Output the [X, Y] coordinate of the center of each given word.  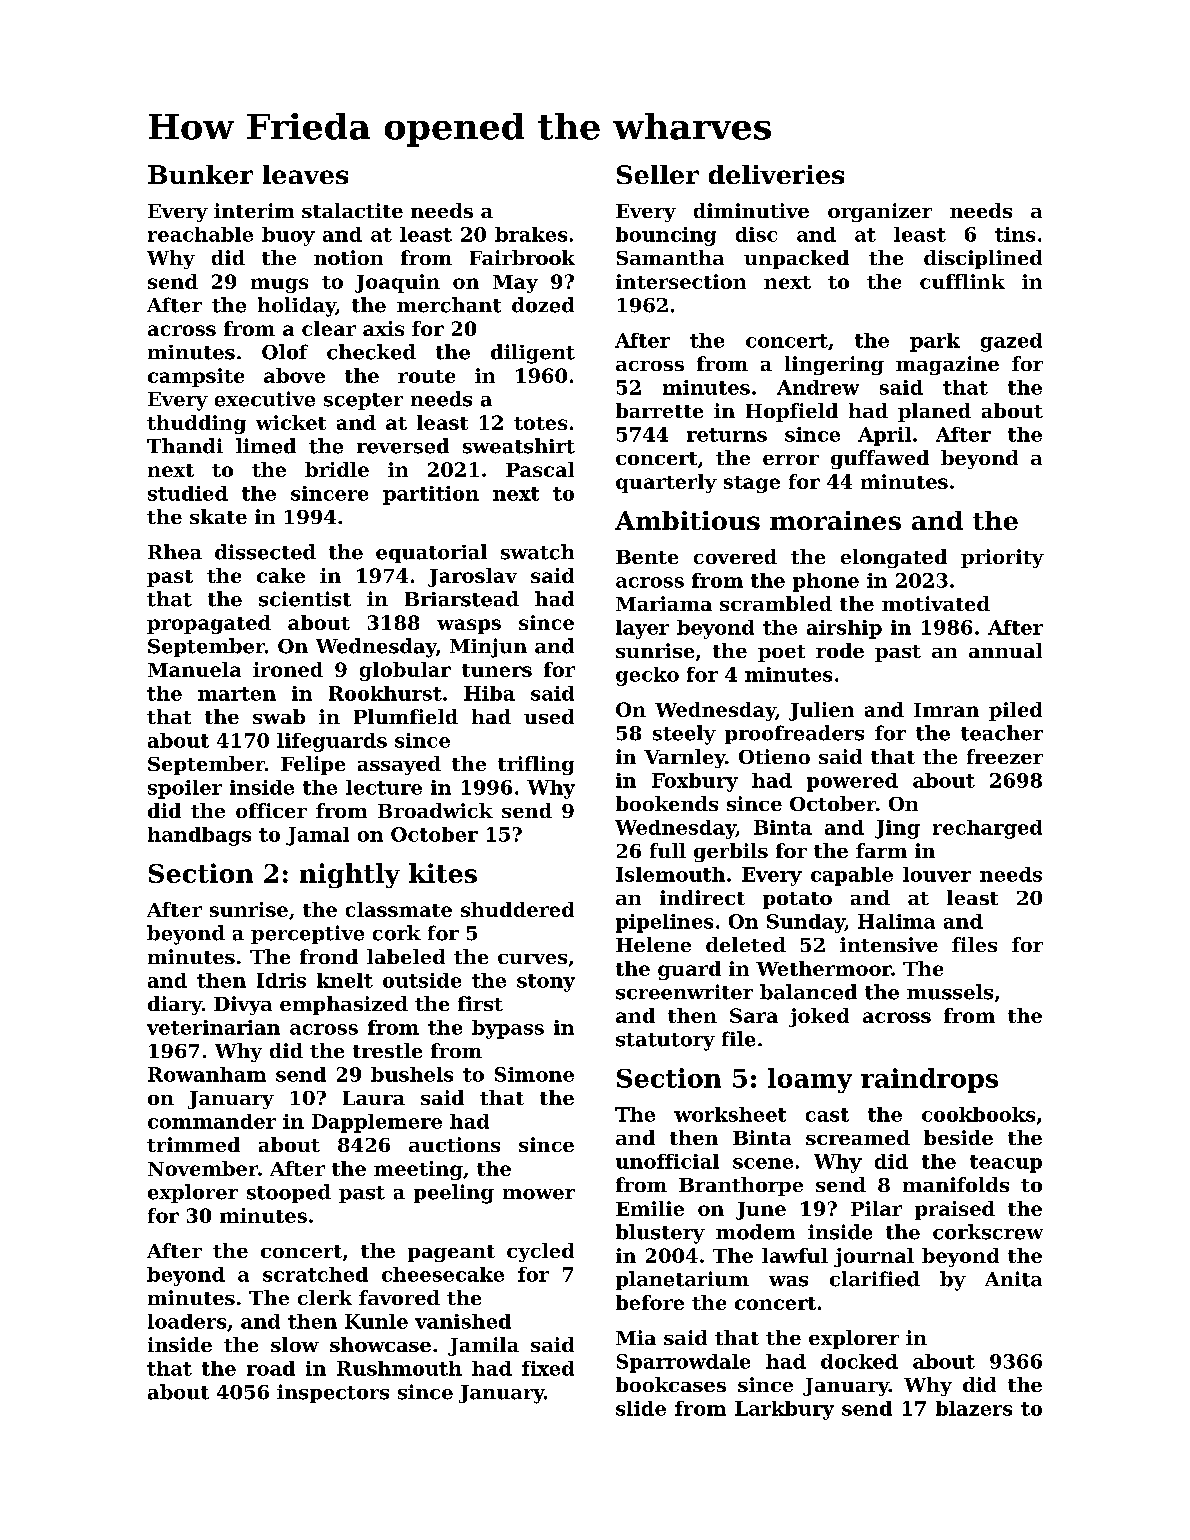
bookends [667, 803]
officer [271, 810]
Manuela [194, 669]
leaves [305, 174]
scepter [363, 401]
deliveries [776, 174]
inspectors [333, 1393]
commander [212, 1121]
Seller [658, 174]
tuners [497, 670]
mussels [950, 992]
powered [852, 782]
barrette [659, 410]
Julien [821, 711]
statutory [665, 1042]
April [884, 436]
